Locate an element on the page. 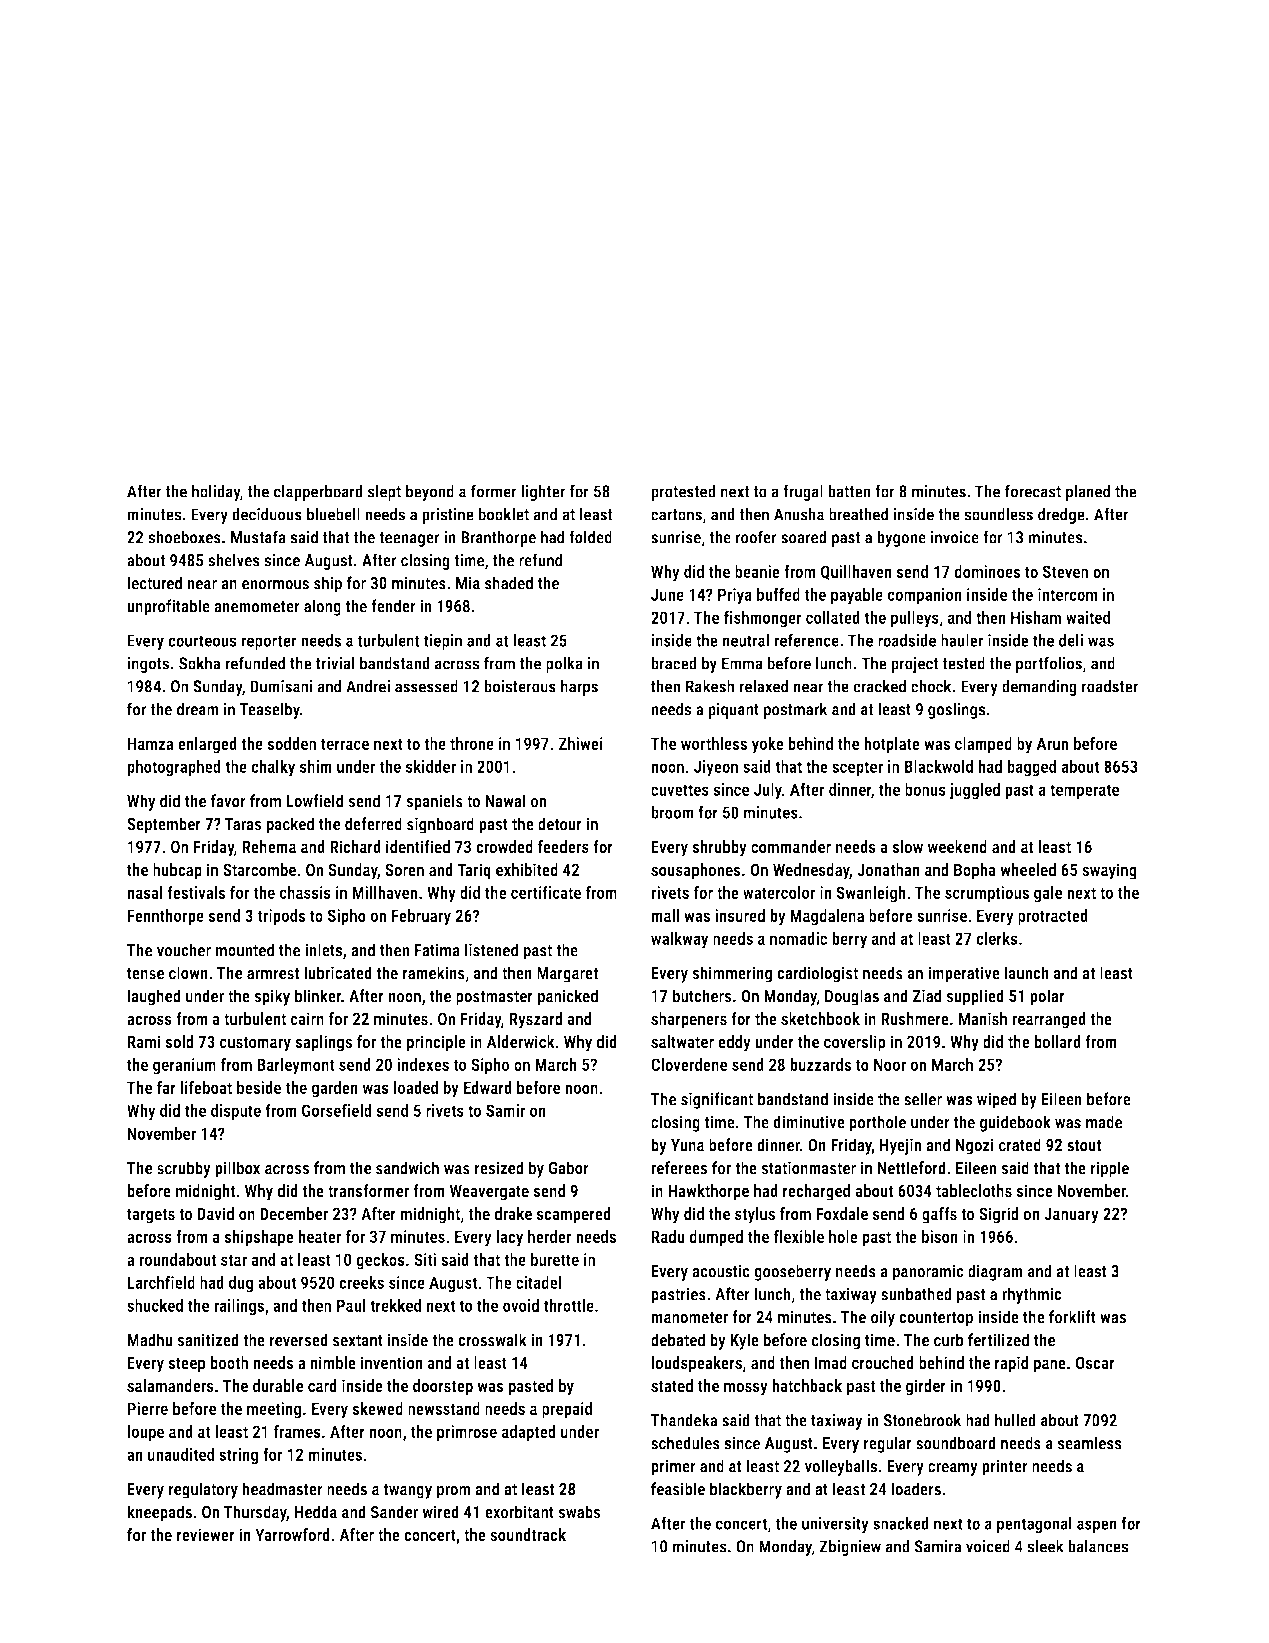  Fennthorpe is located at coordinates (165, 917).
